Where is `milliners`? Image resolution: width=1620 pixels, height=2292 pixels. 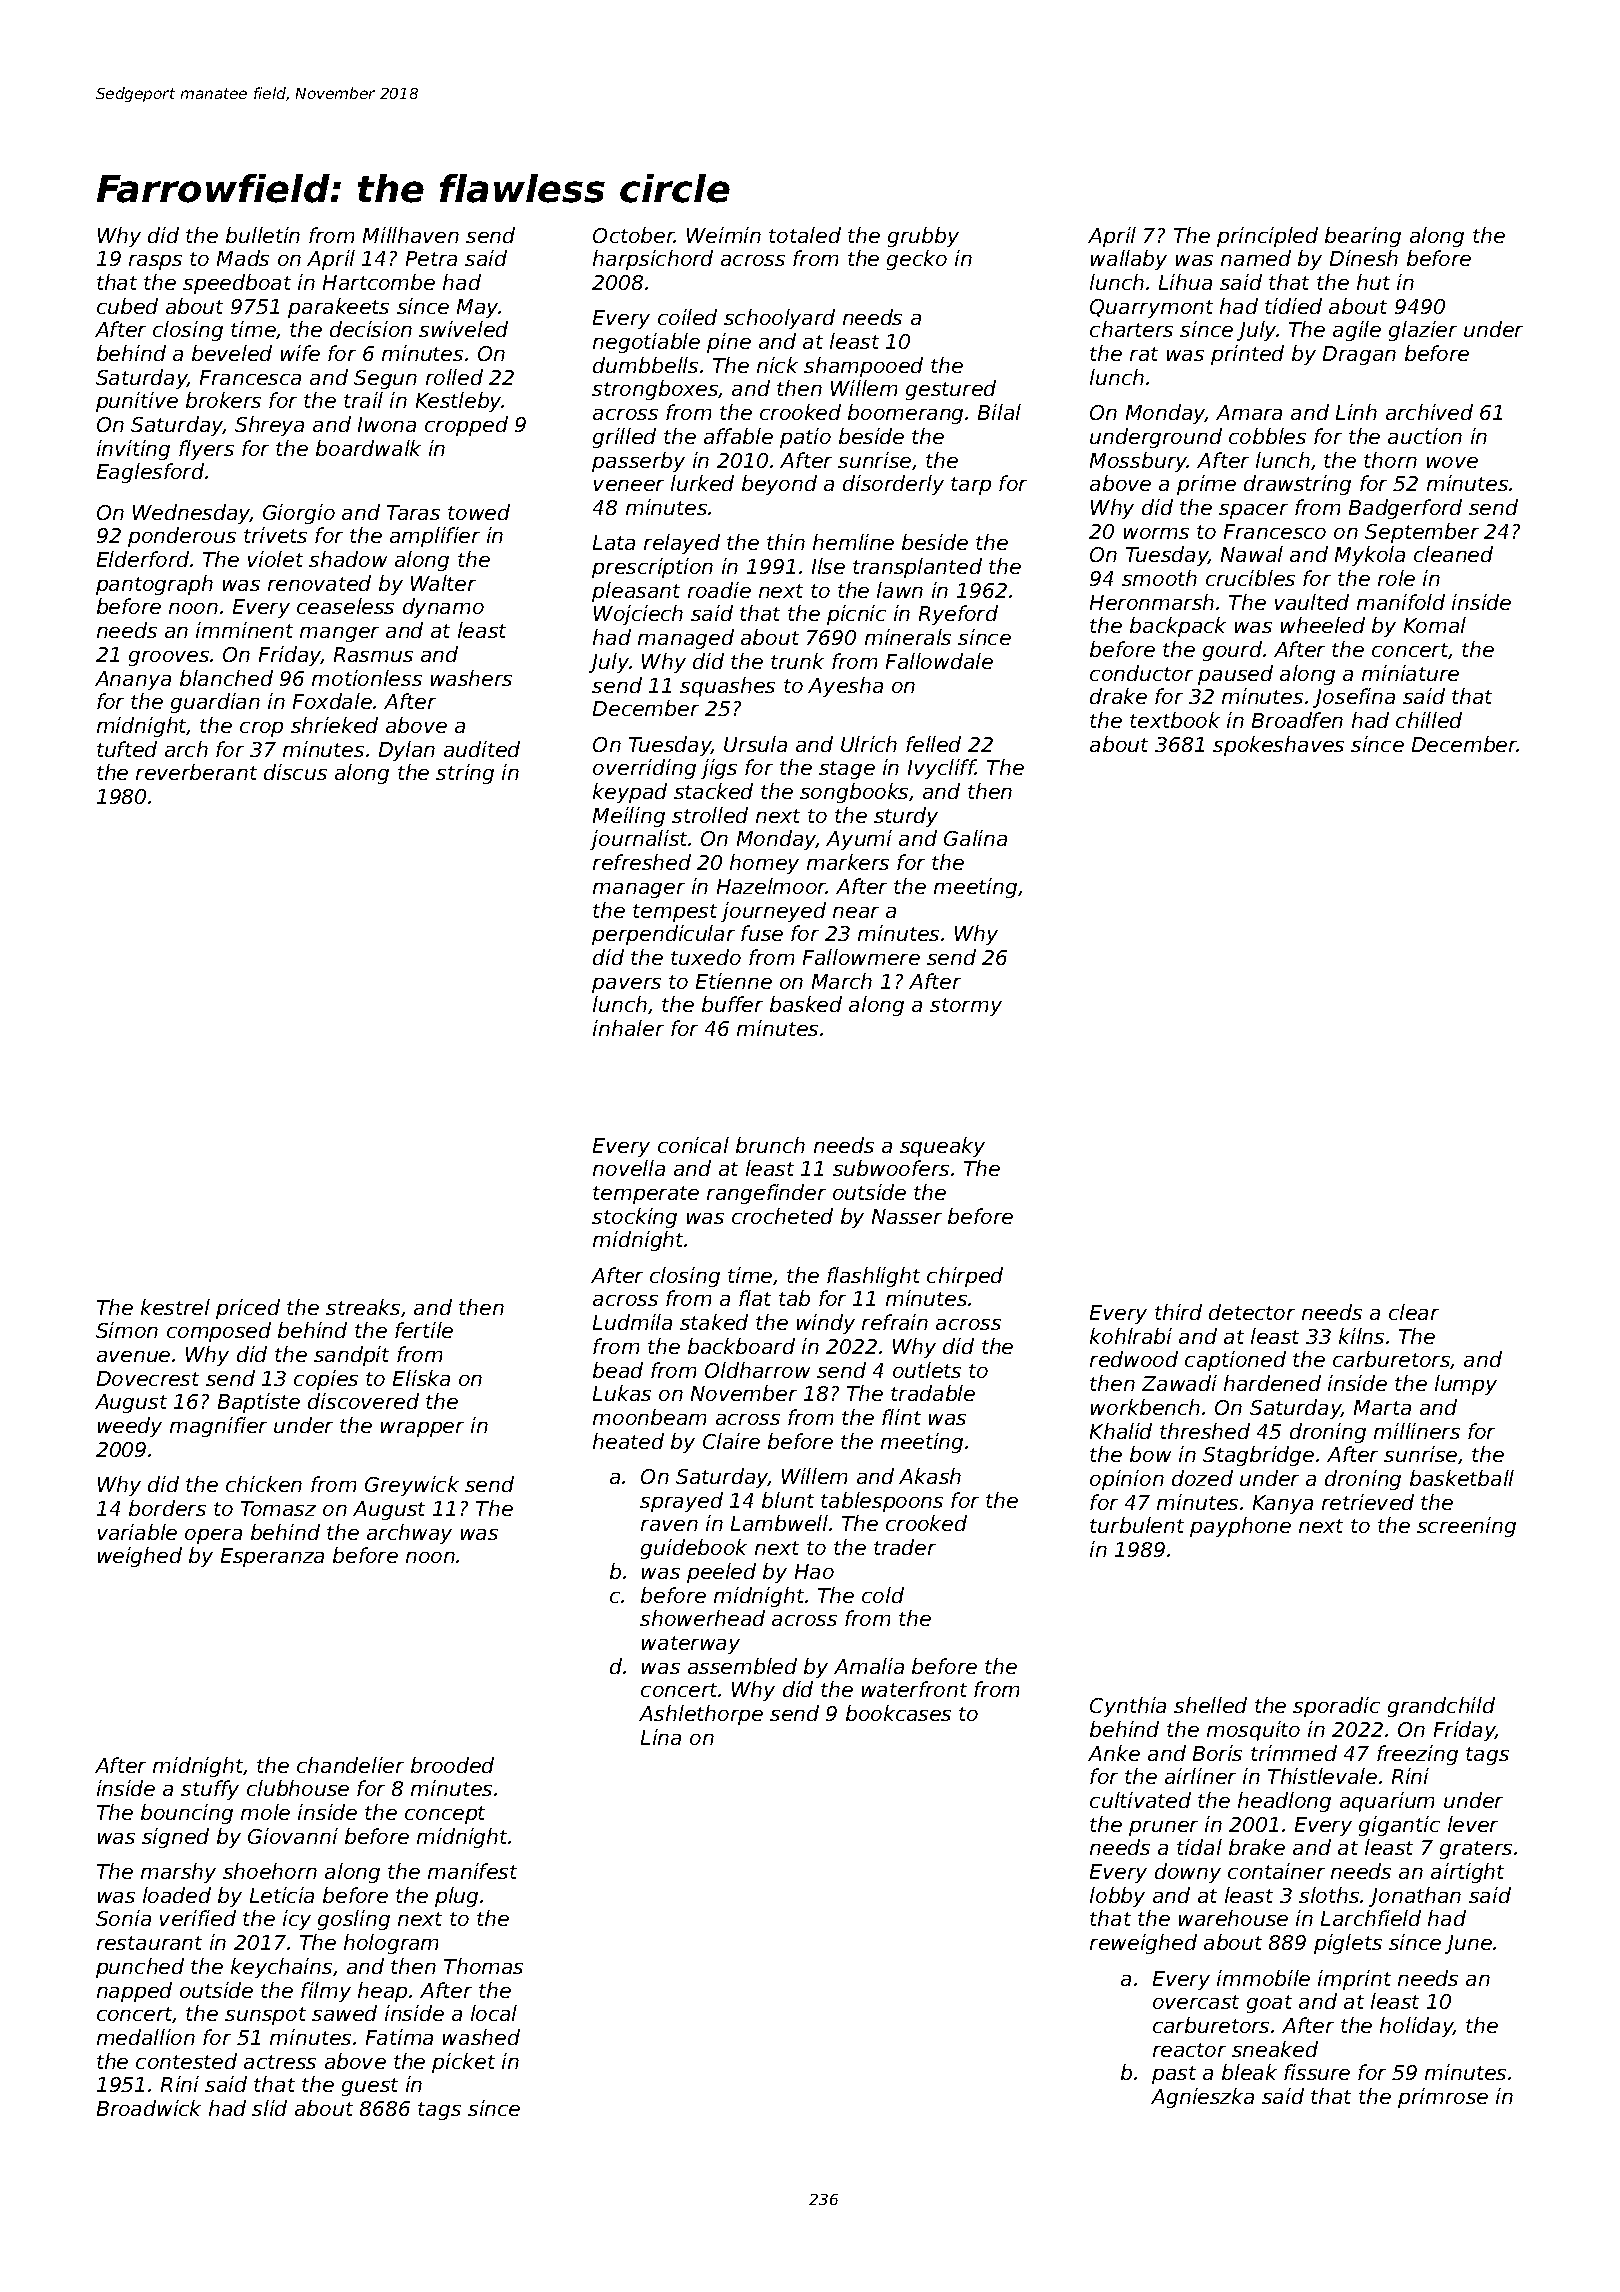
milliners is located at coordinates (1417, 1431).
